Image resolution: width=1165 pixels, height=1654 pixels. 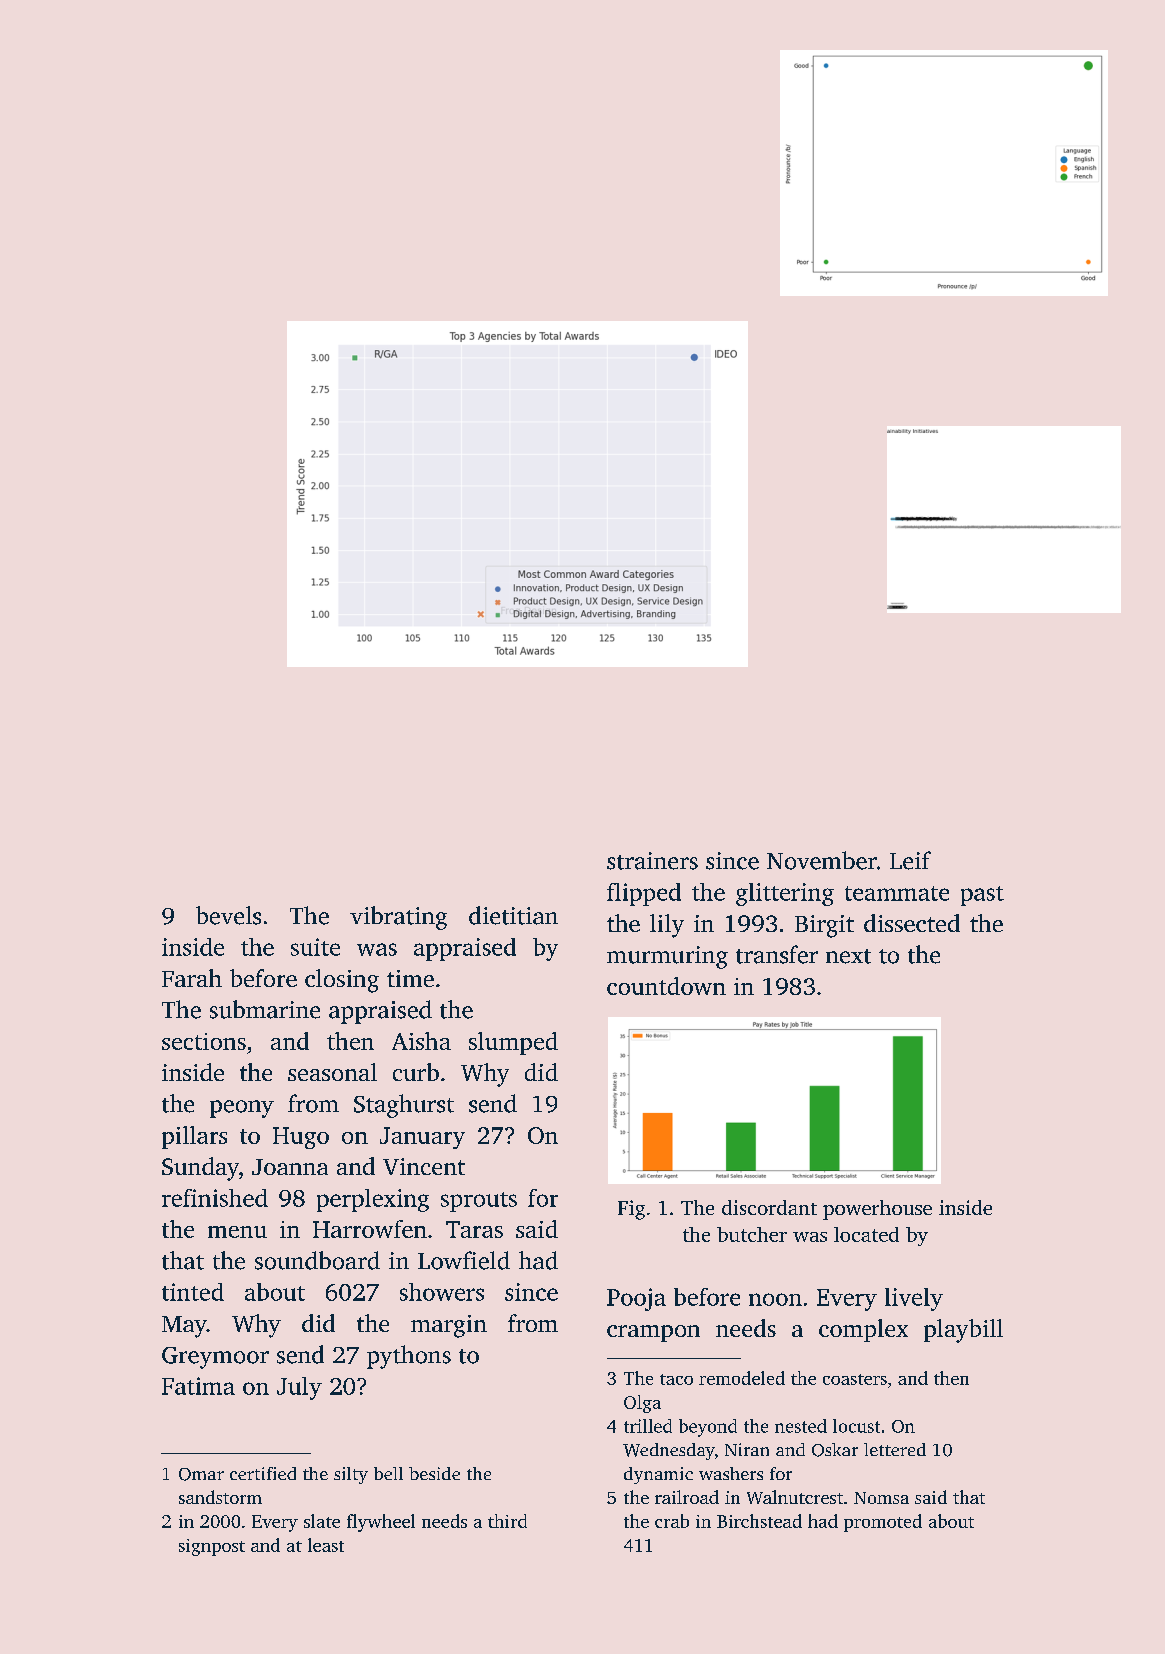 What do you see at coordinates (373, 1200) in the image?
I see `perplexing` at bounding box center [373, 1200].
